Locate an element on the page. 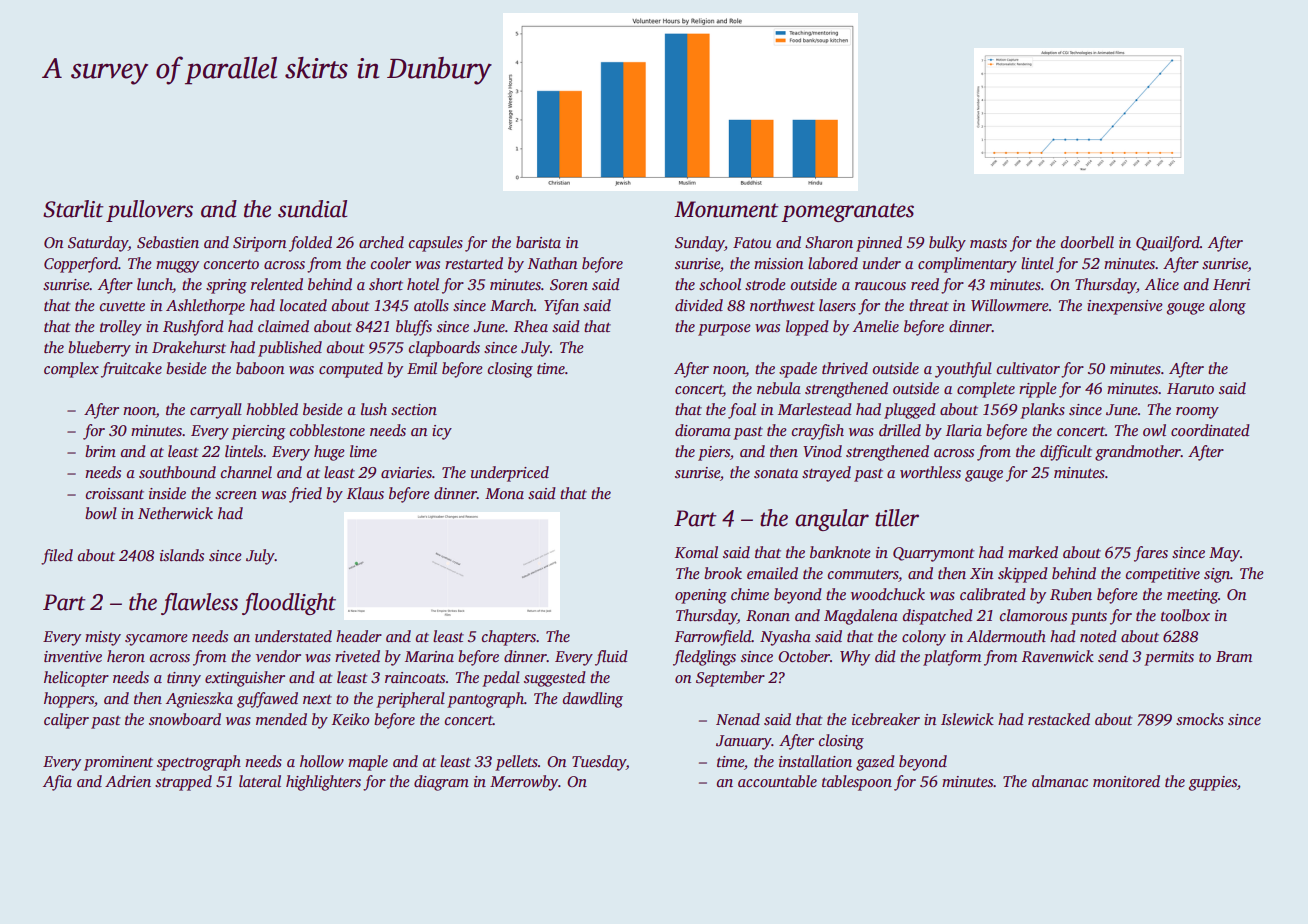  pomegranates is located at coordinates (847, 212).
